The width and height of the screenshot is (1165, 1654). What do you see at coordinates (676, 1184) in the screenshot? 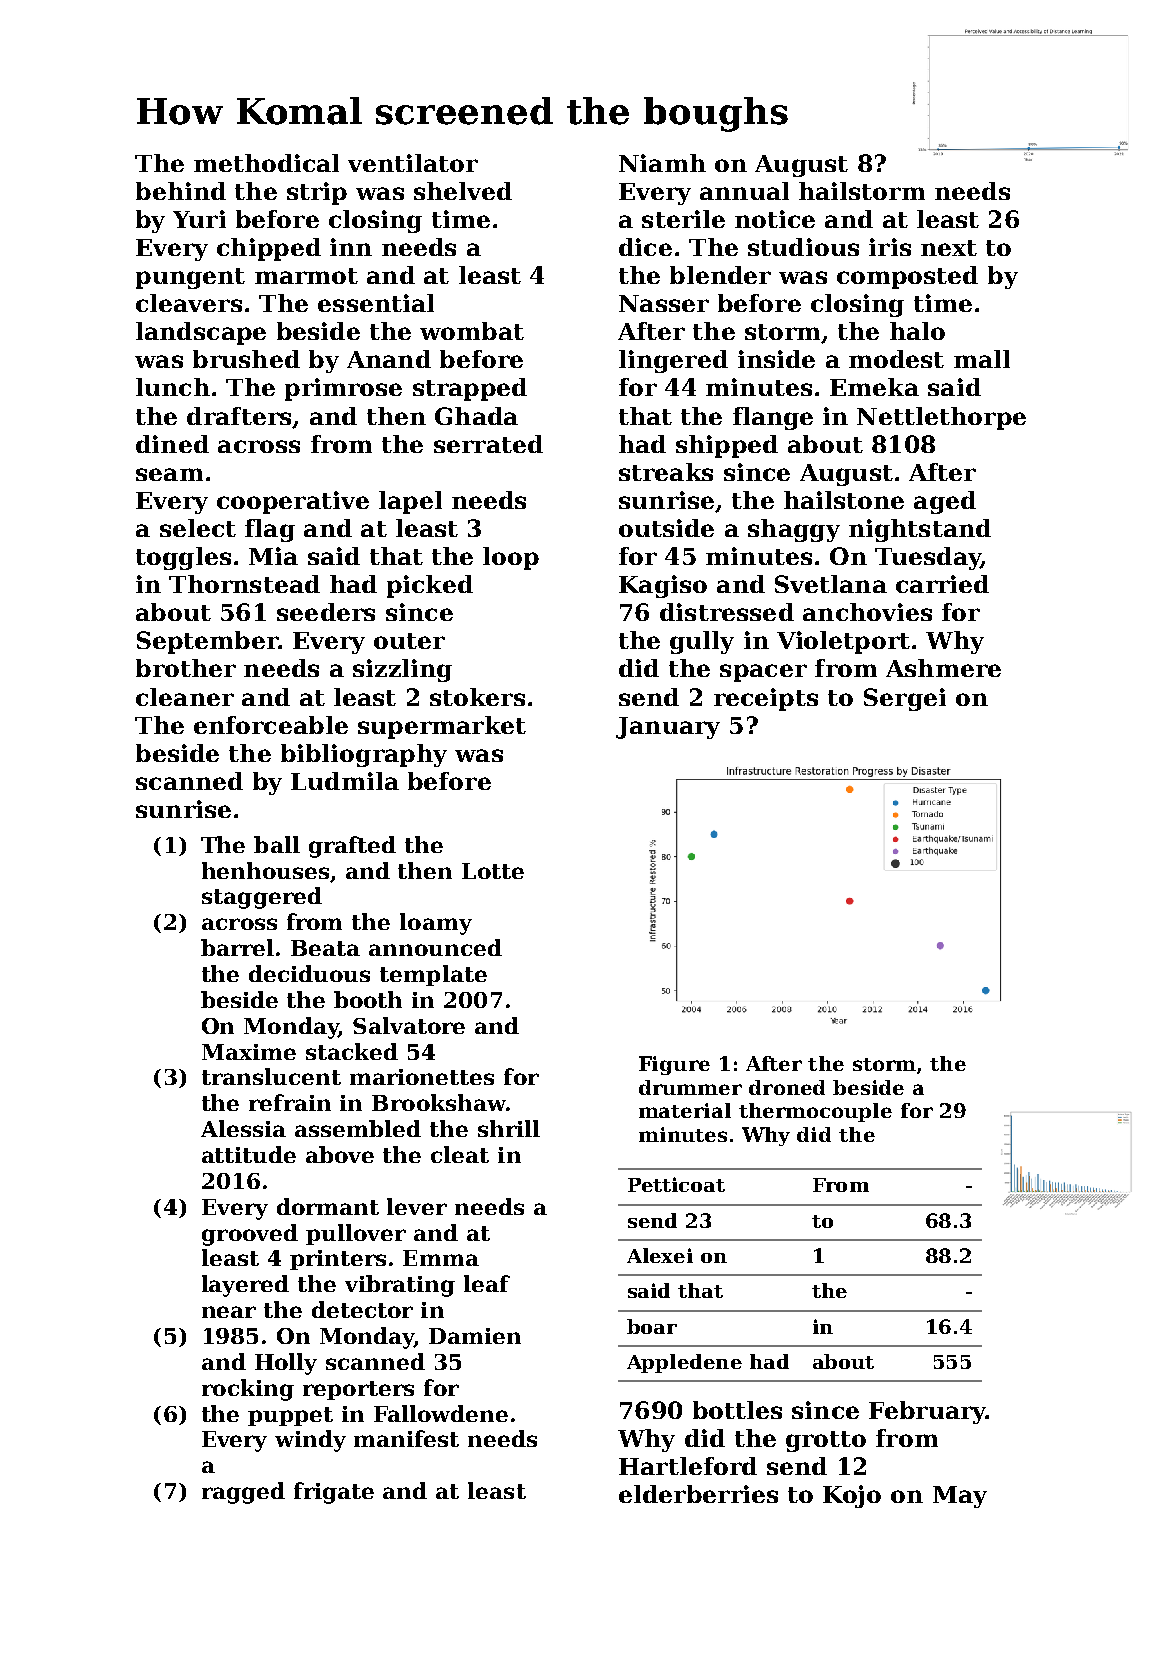
I see `Petticoat` at bounding box center [676, 1184].
